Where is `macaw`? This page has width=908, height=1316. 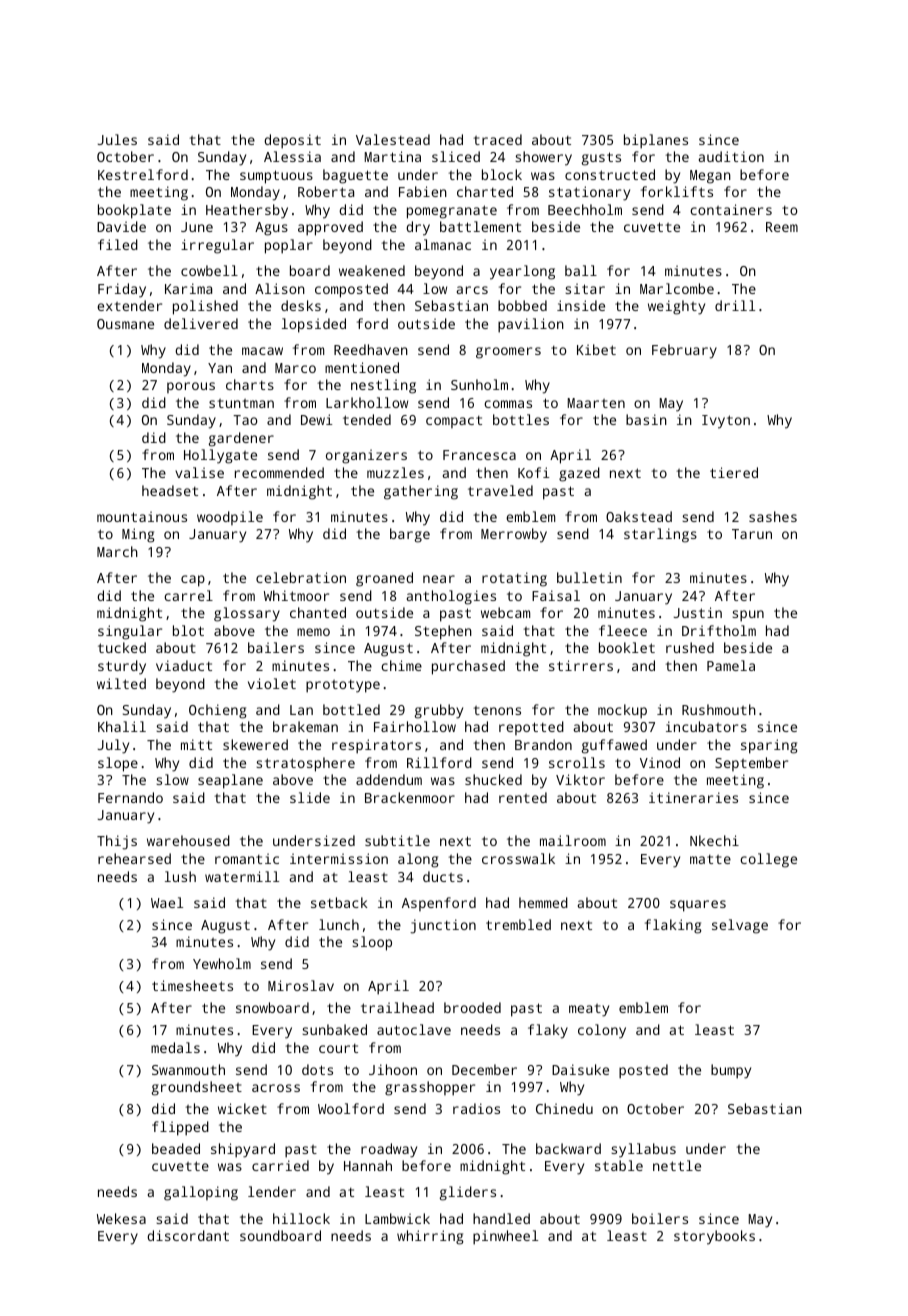 macaw is located at coordinates (262, 351).
